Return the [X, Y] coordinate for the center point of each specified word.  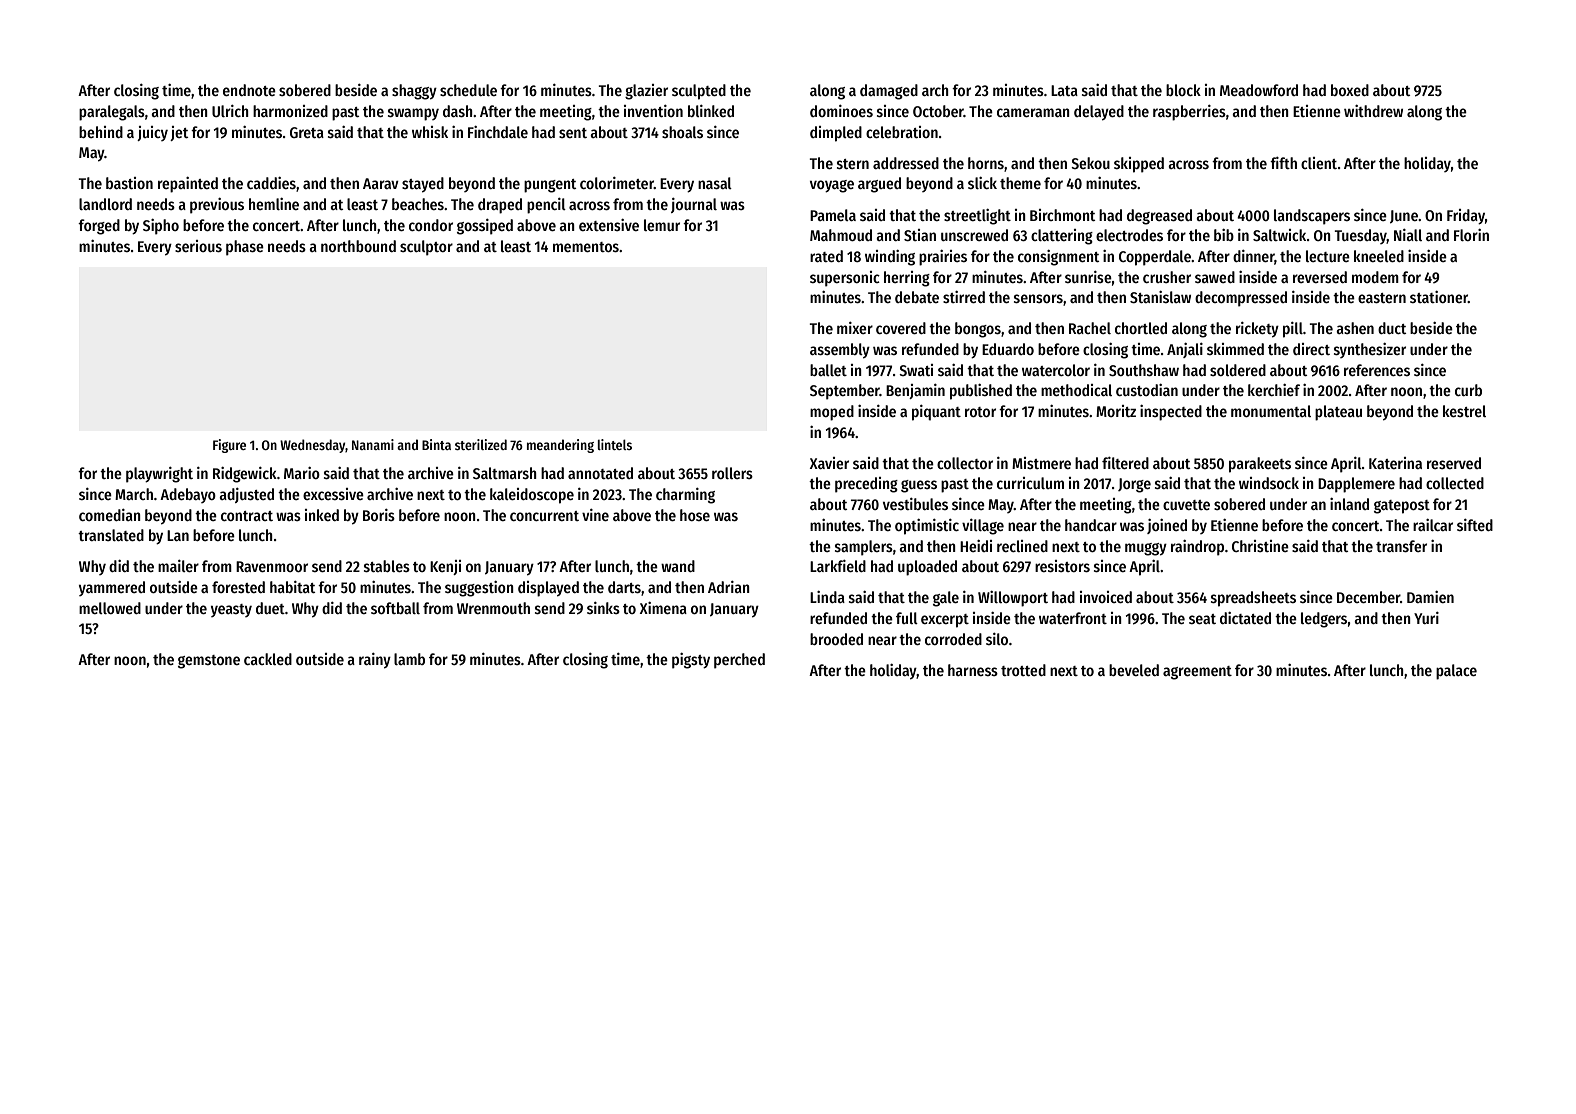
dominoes [841, 111]
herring [907, 279]
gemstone [209, 662]
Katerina [1395, 463]
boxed [1350, 90]
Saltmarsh [505, 473]
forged [99, 227]
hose [695, 515]
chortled [1141, 328]
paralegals [112, 113]
